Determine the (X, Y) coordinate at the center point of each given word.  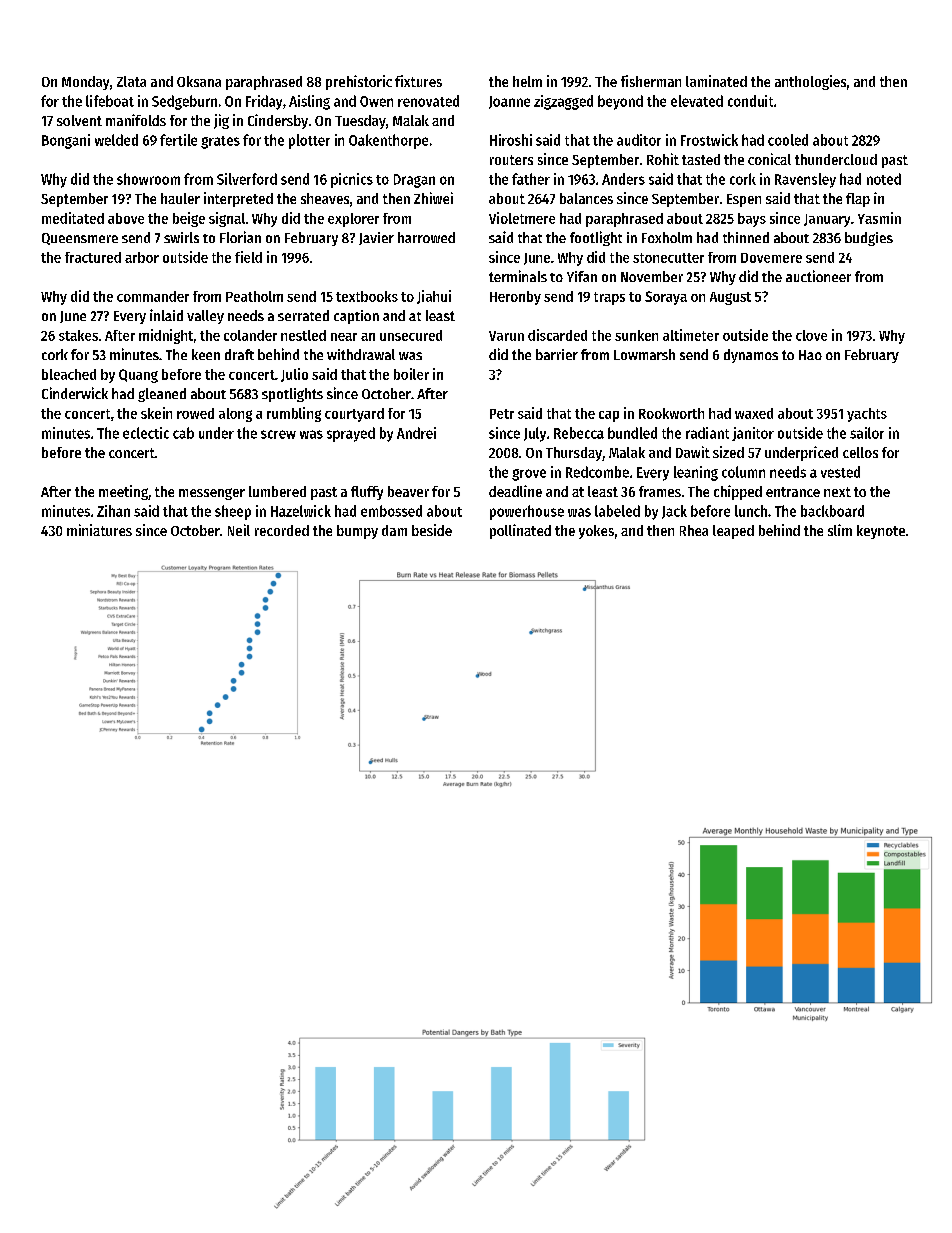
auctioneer (818, 276)
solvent (79, 120)
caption (356, 317)
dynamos (751, 356)
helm (527, 81)
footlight (596, 238)
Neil (239, 530)
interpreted (238, 199)
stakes (78, 335)
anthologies (810, 82)
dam (394, 530)
